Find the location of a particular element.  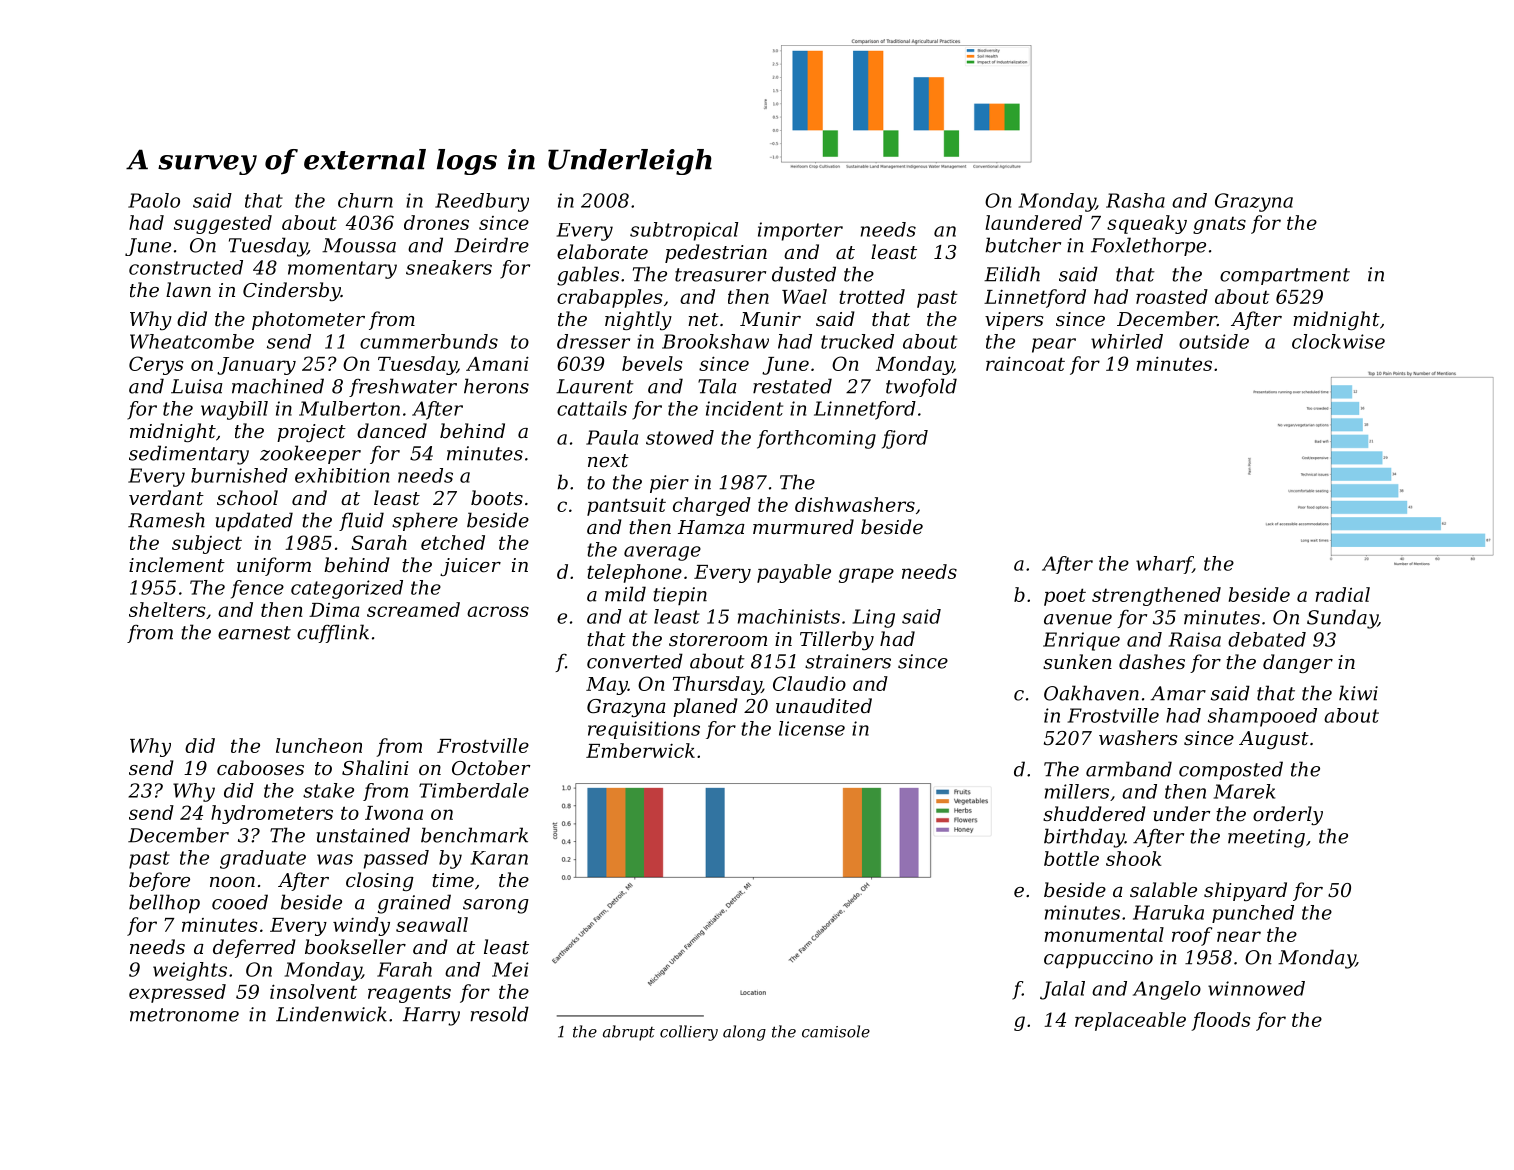

churn is located at coordinates (365, 200).
